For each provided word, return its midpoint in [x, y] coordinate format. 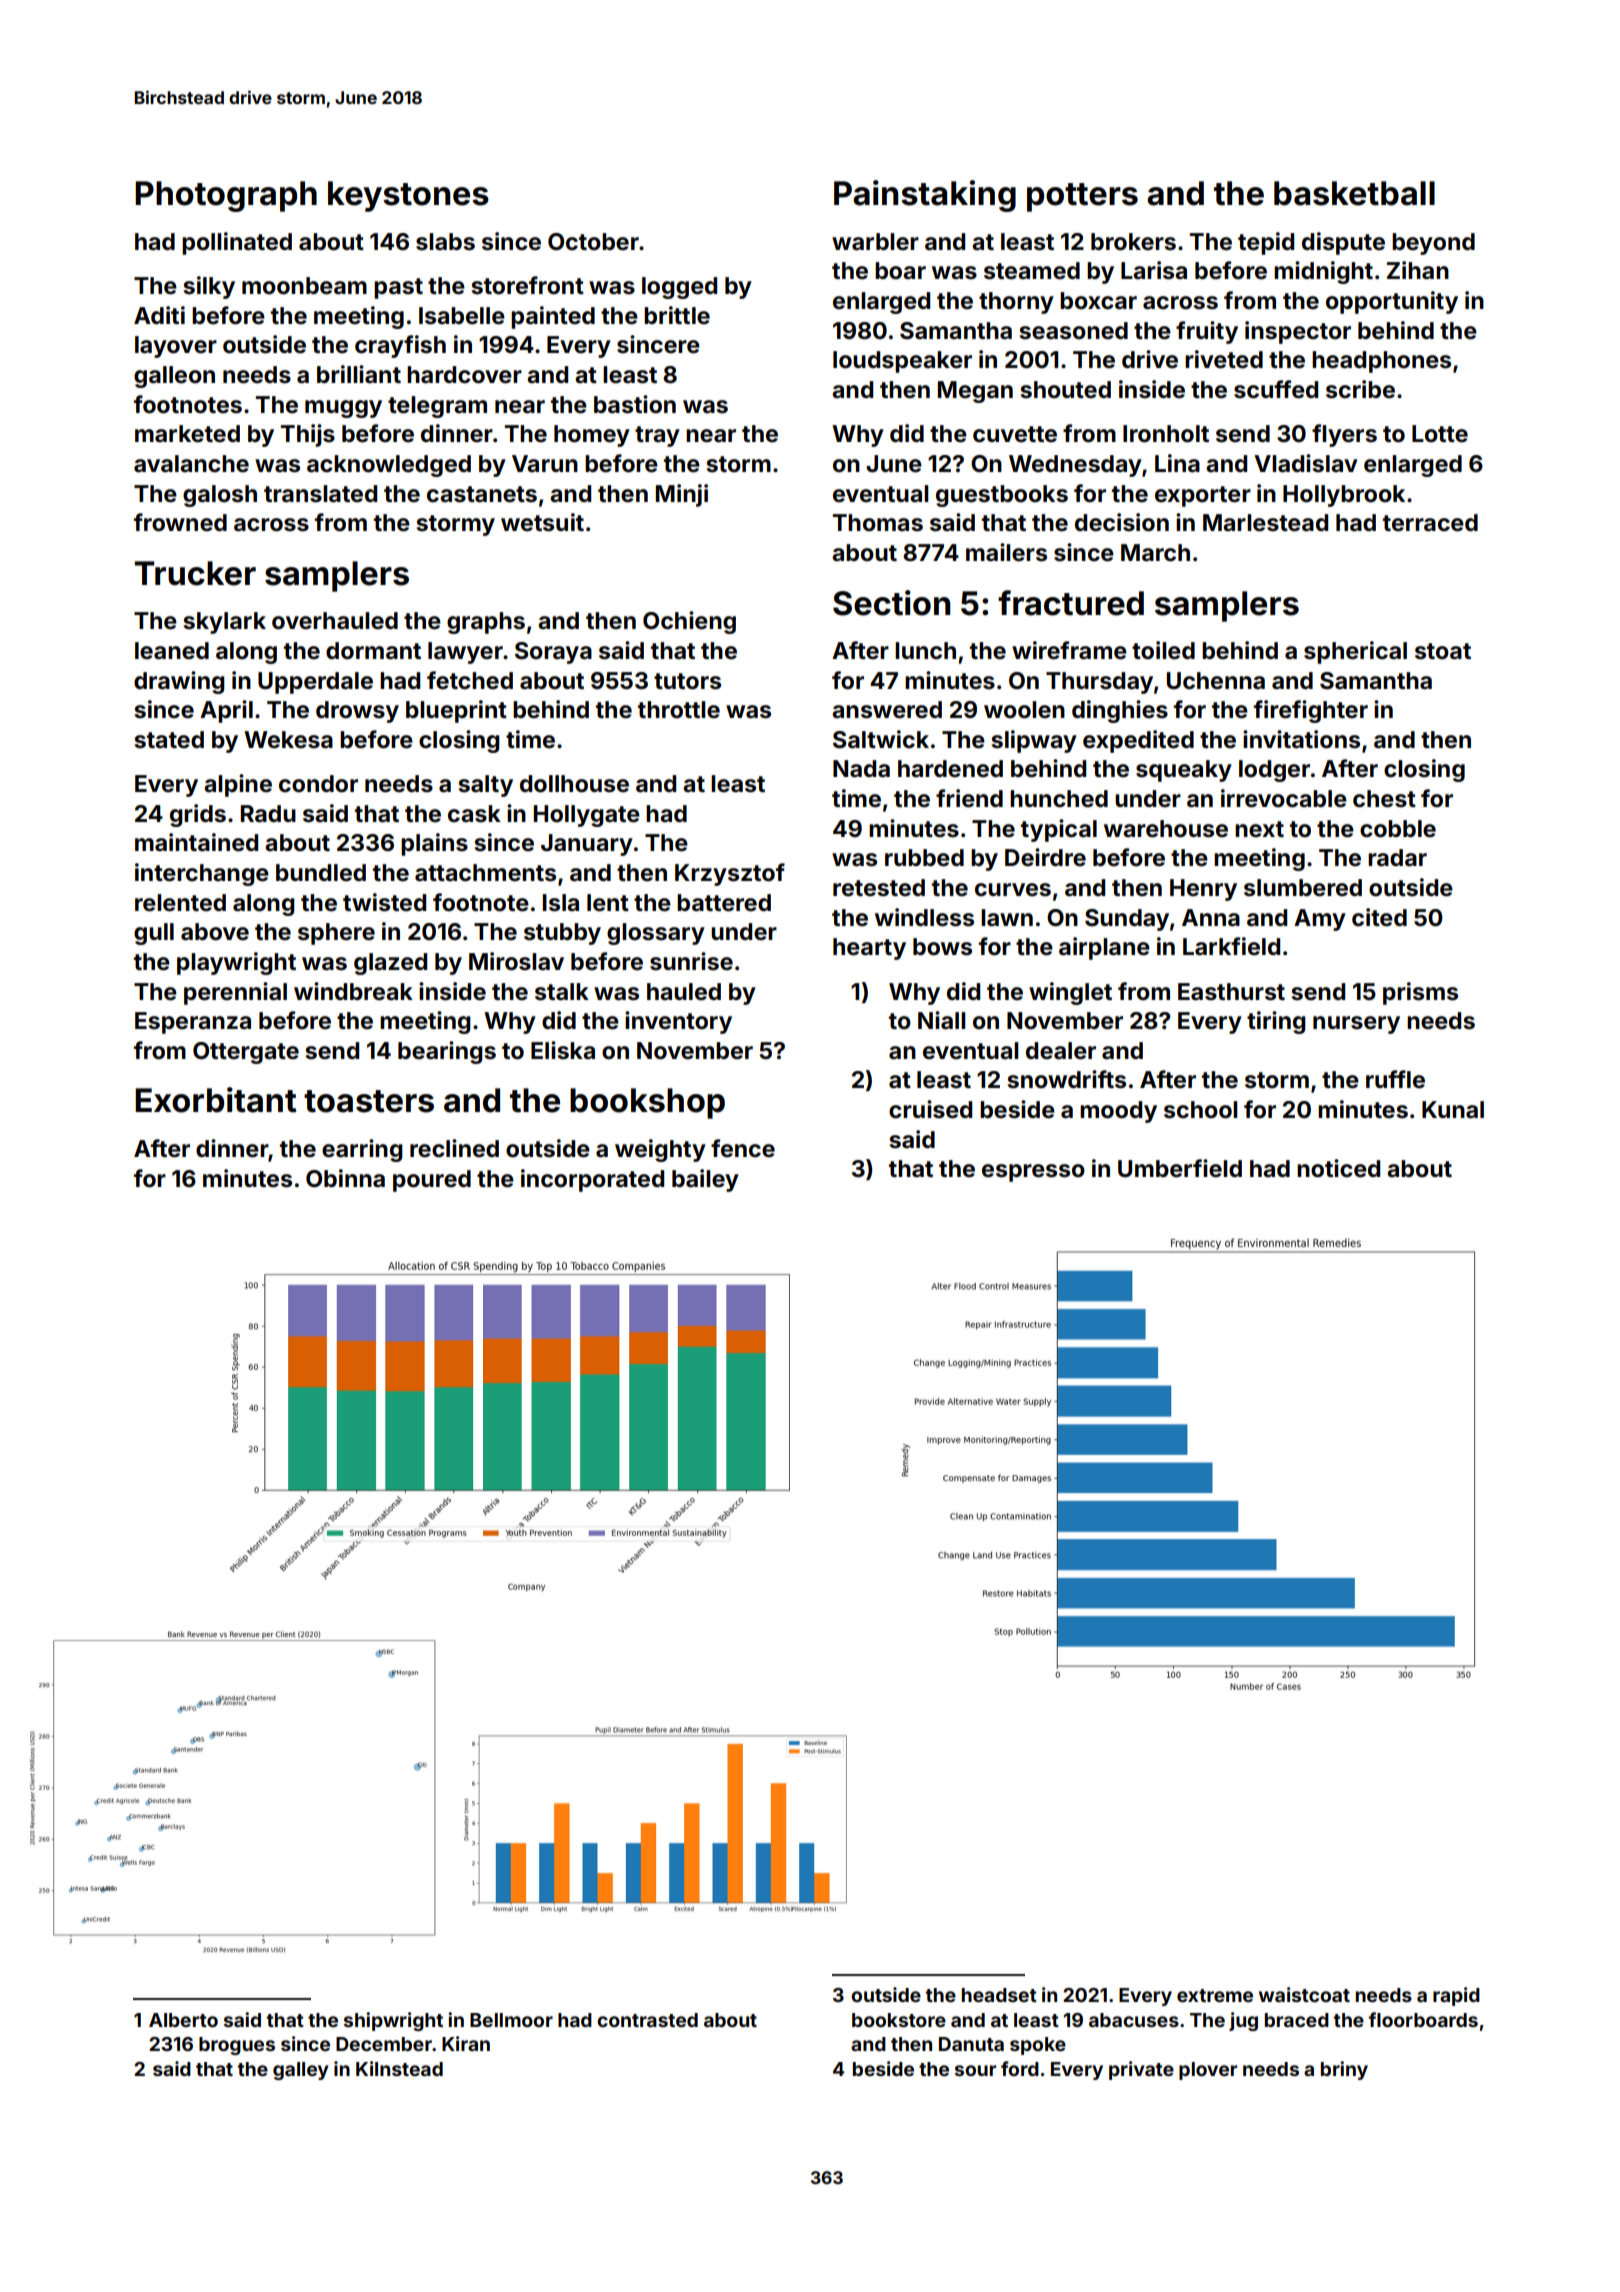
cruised [930, 1109]
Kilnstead [399, 2068]
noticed [1338, 1168]
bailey [705, 1180]
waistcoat [1304, 1994]
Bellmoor [511, 2020]
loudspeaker [902, 362]
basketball [1354, 193]
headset [999, 1995]
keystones [408, 196]
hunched [1059, 799]
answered [887, 710]
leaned [172, 651]
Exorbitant [216, 1100]
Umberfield [1180, 1168]
